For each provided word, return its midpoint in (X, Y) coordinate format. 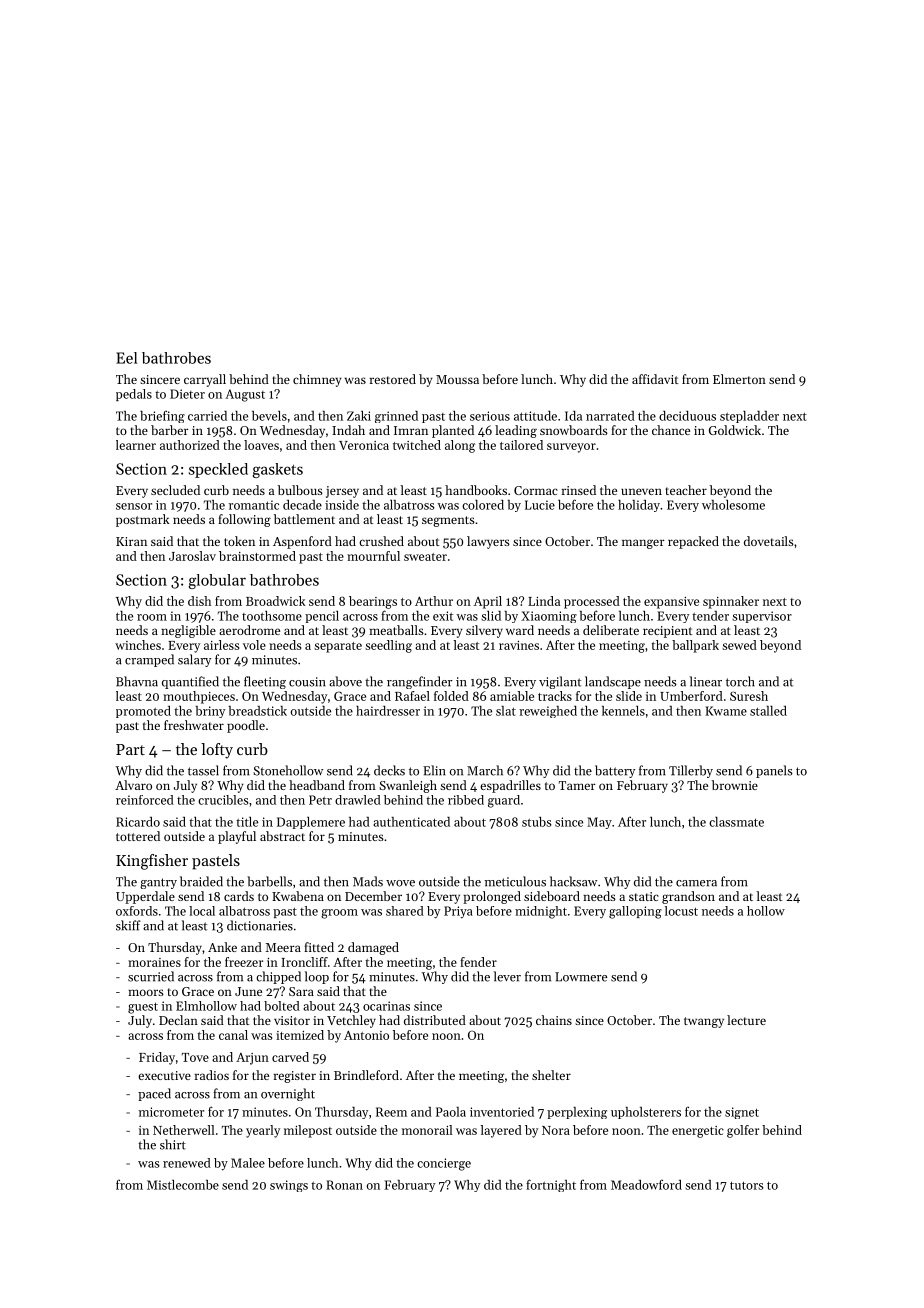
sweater (425, 557)
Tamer (577, 785)
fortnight (551, 1185)
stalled (768, 711)
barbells (269, 881)
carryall (205, 380)
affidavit (655, 379)
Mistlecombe (183, 1185)
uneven (641, 491)
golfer (743, 1131)
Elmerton (739, 379)
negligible (188, 631)
